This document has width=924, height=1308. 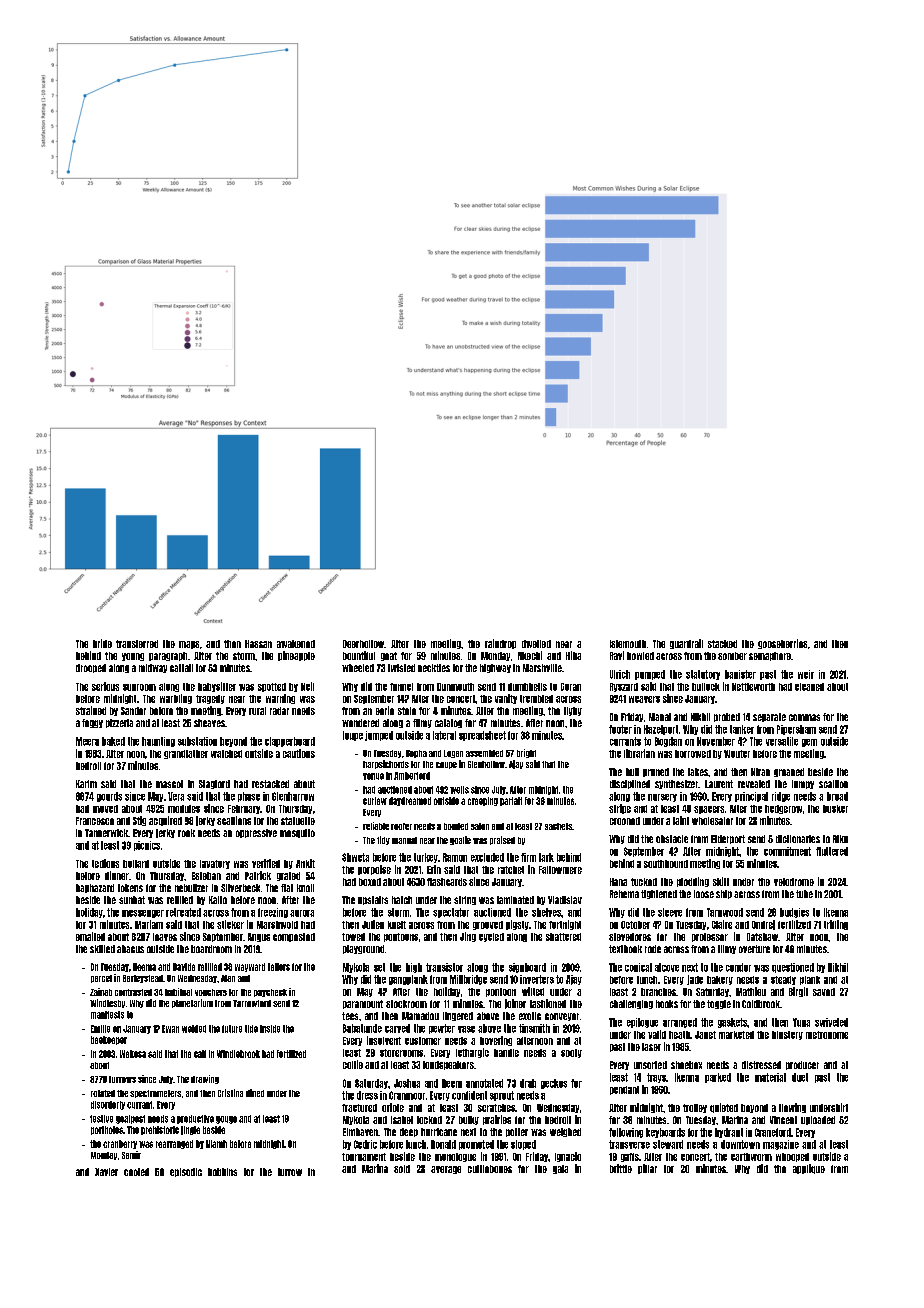 What do you see at coordinates (375, 801) in the document?
I see `curlew` at bounding box center [375, 801].
